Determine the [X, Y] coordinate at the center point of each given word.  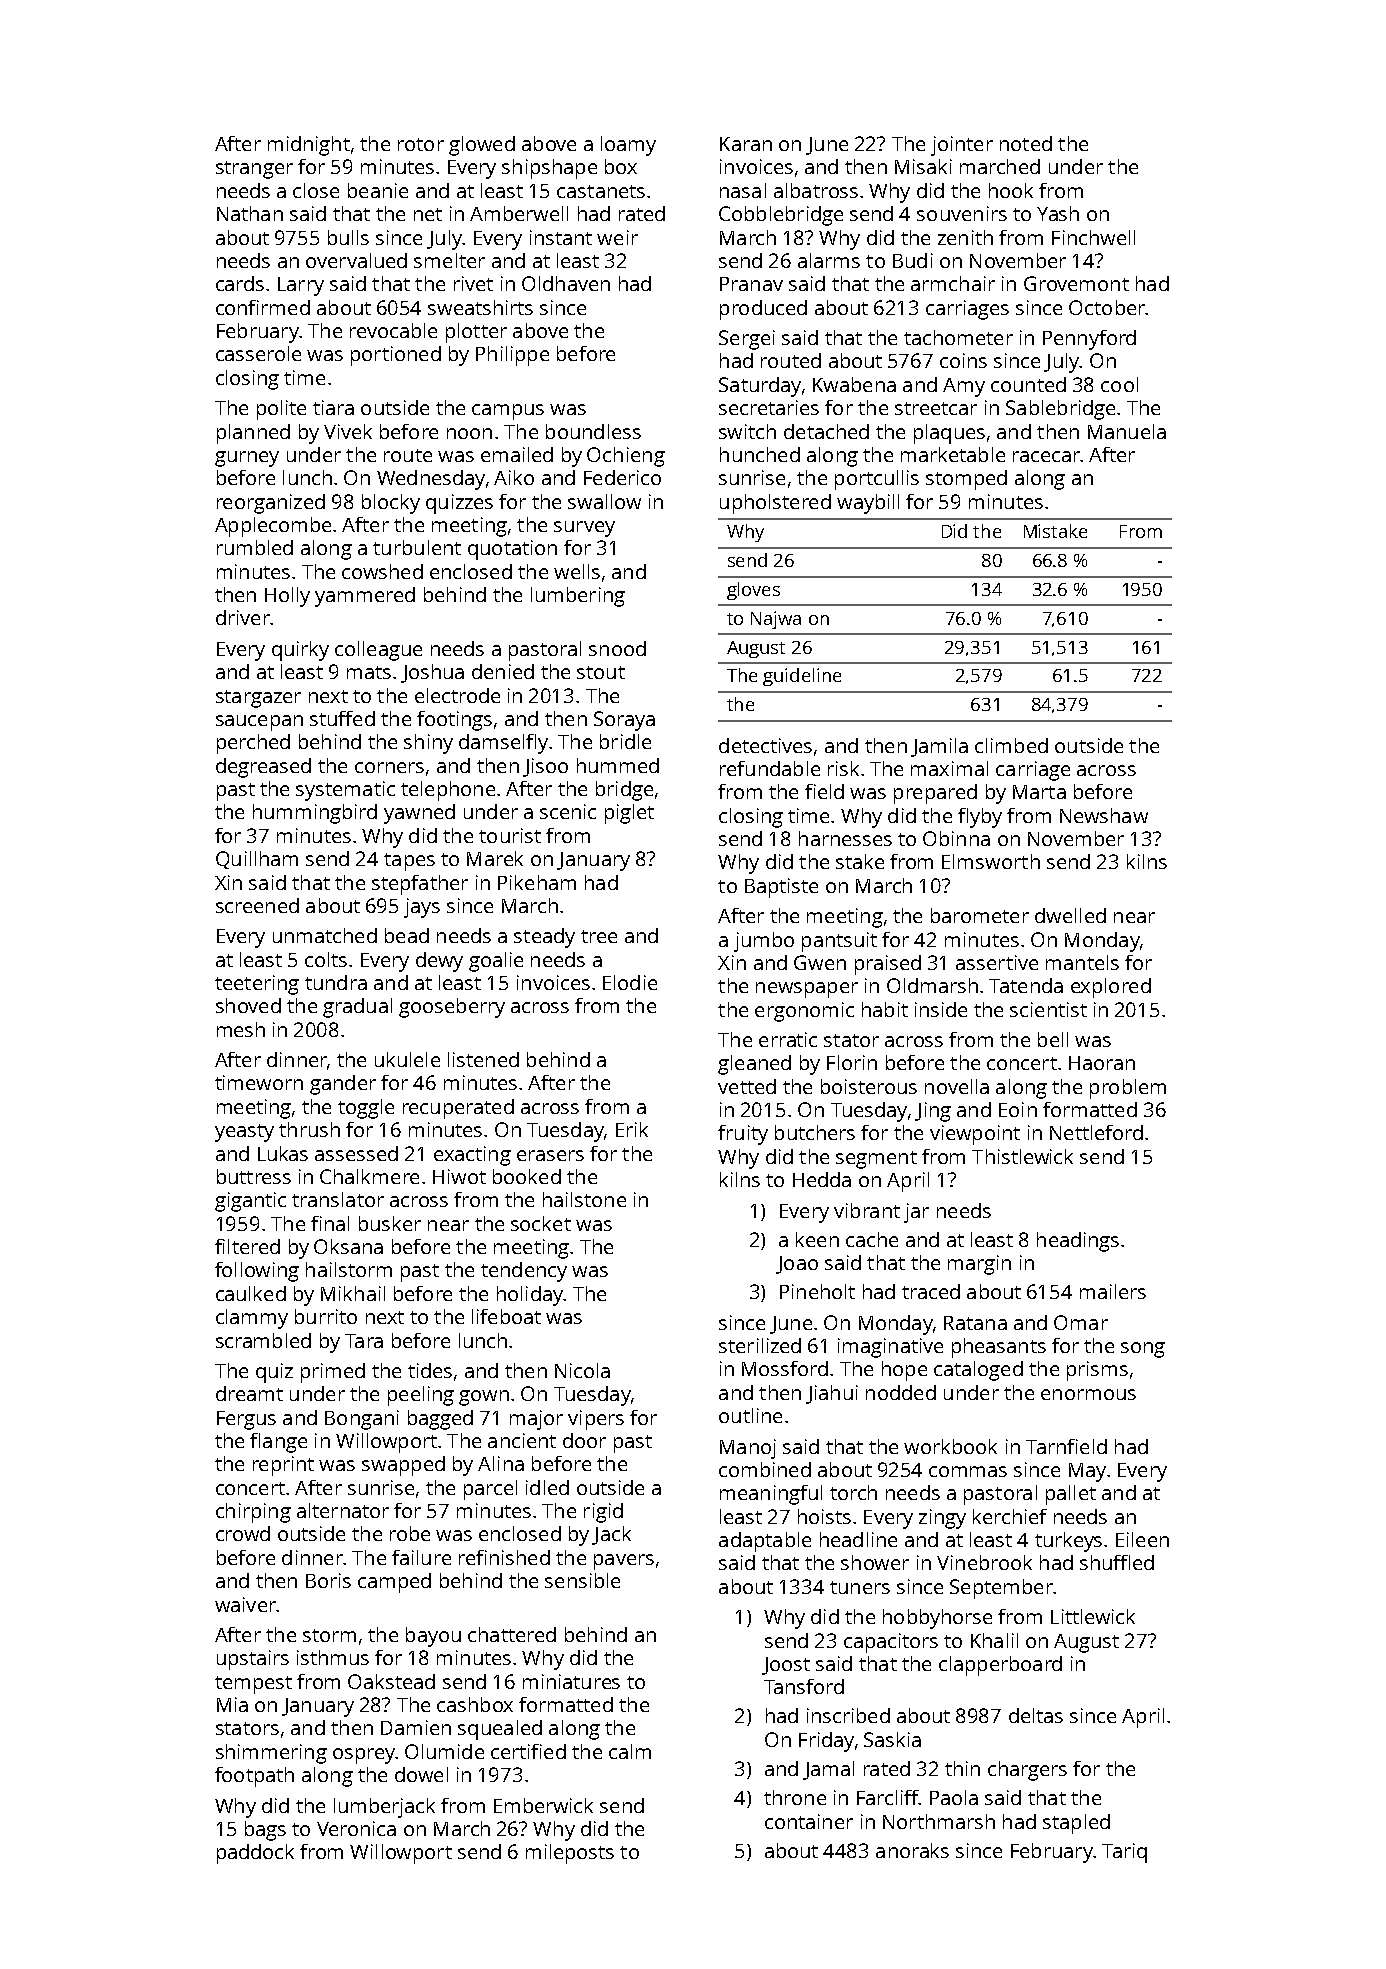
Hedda [822, 1179]
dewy [439, 962]
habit [885, 1009]
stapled [1076, 1824]
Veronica [356, 1828]
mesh [241, 1029]
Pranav [751, 284]
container [809, 1821]
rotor [421, 144]
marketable [953, 454]
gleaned [754, 1065]
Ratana [975, 1323]
